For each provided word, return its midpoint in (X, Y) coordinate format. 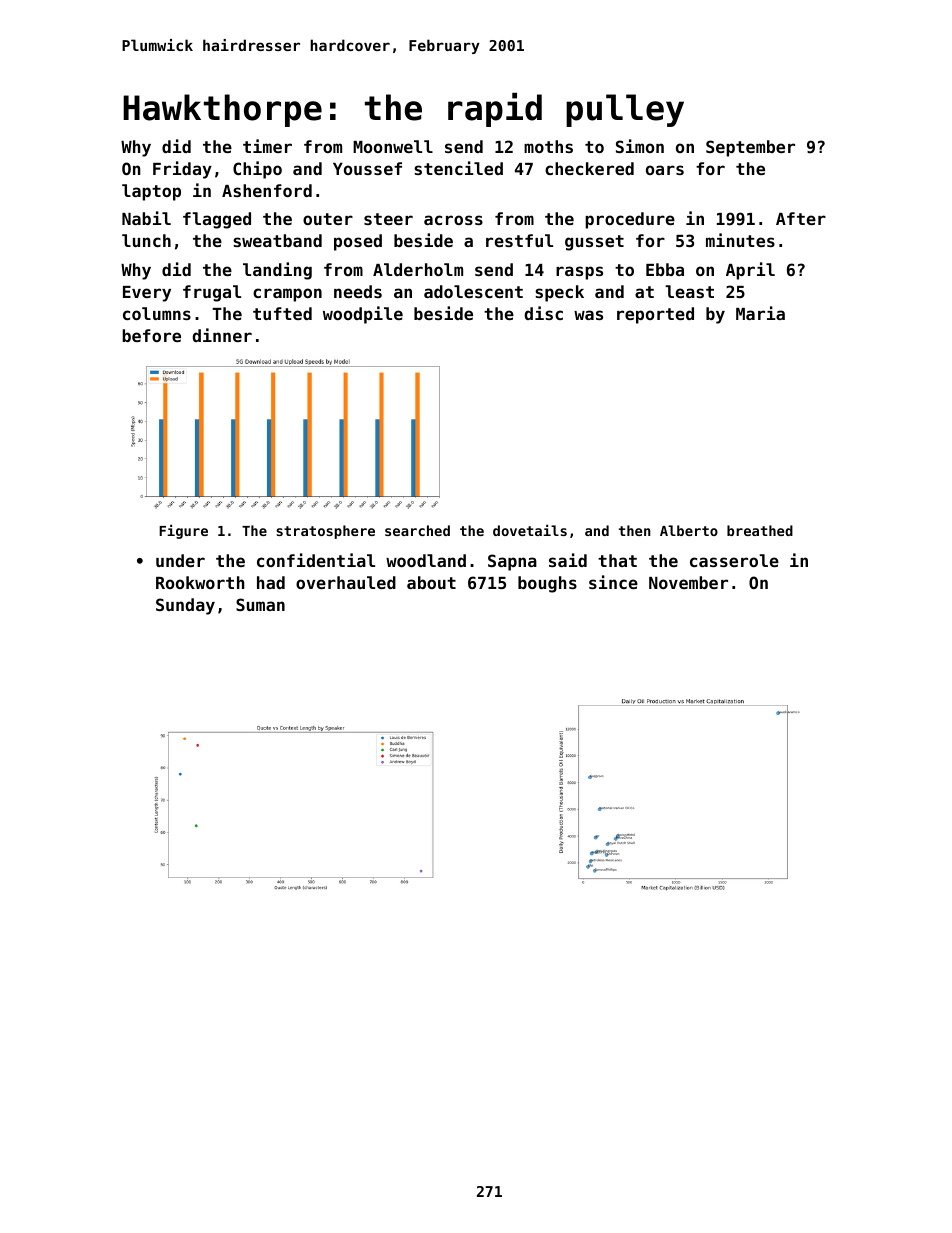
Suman (260, 604)
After (801, 218)
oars (665, 170)
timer (267, 146)
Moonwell (393, 146)
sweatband (277, 240)
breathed (760, 530)
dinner (222, 335)
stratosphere (325, 532)
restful (519, 240)
